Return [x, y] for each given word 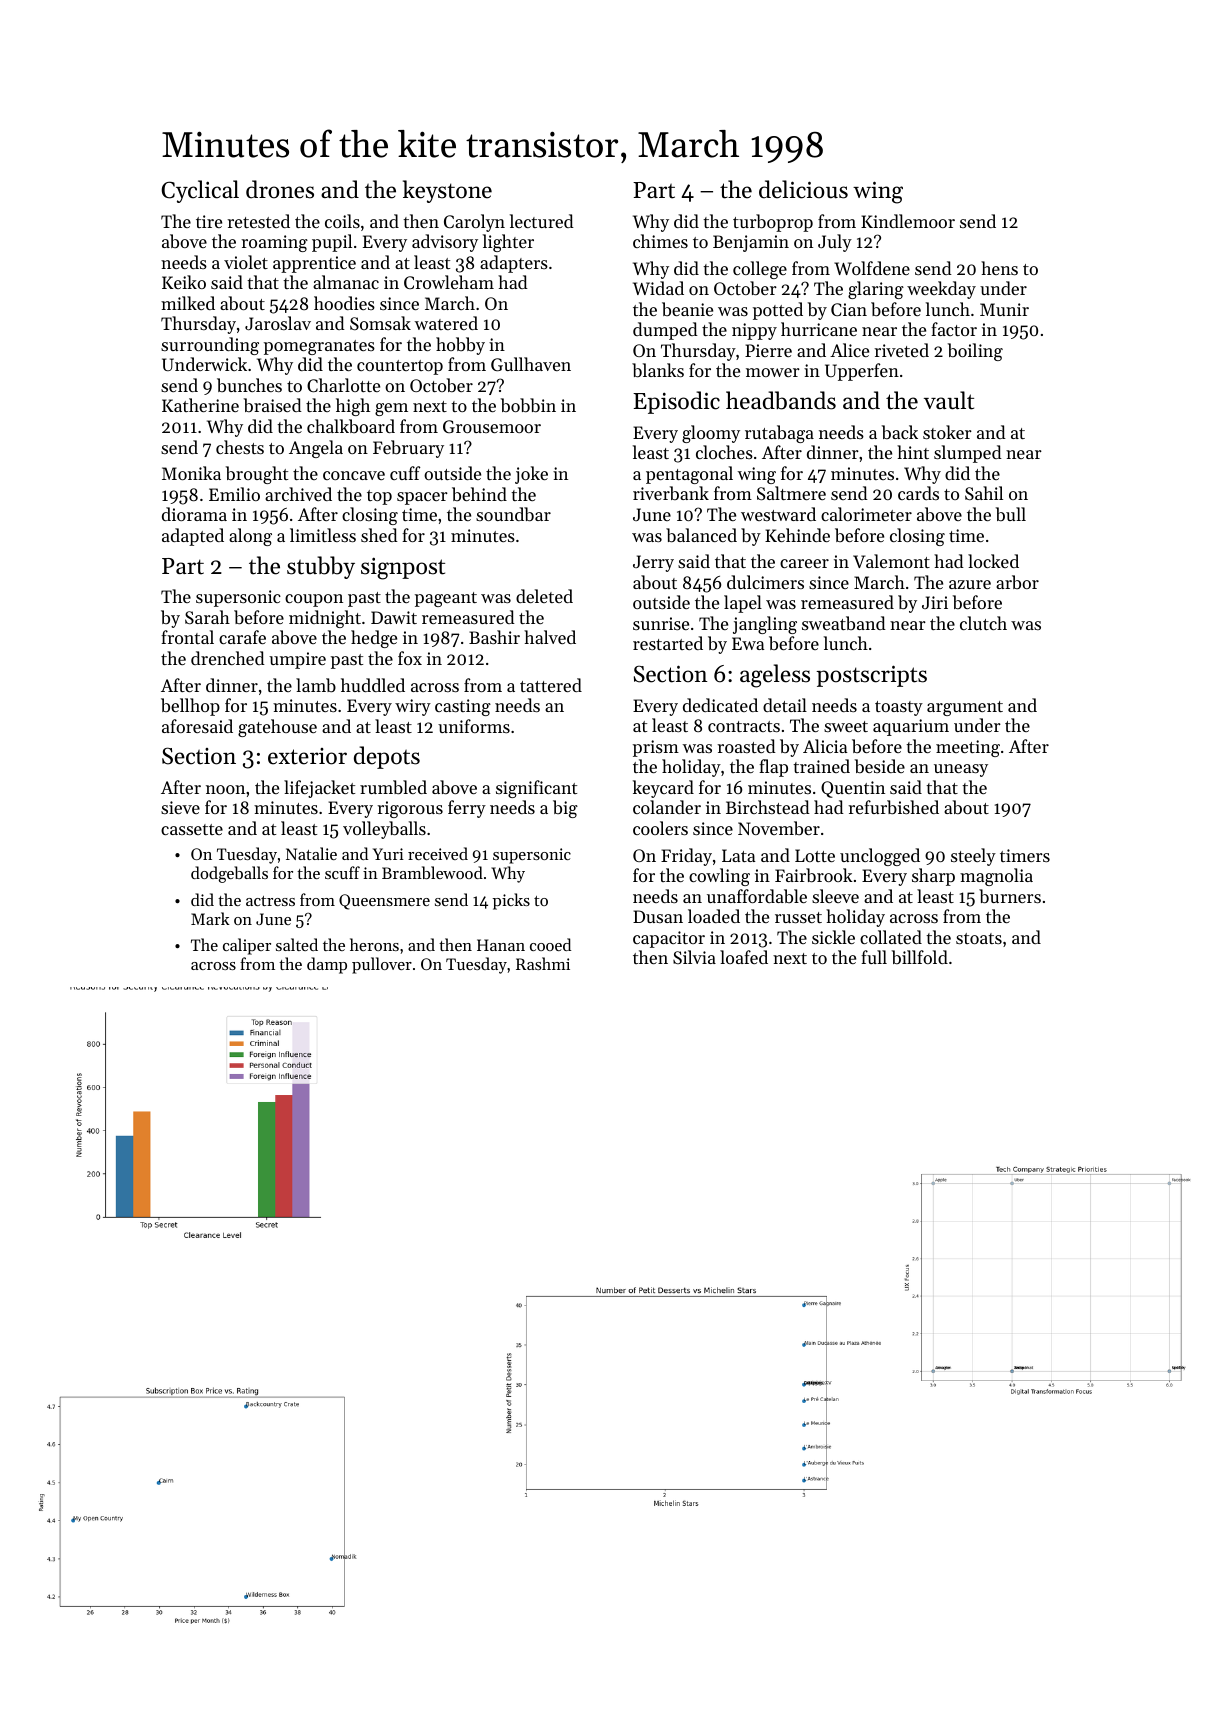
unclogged [880, 857]
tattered [551, 685]
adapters [514, 264]
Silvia [694, 957]
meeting [968, 748]
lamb [316, 685]
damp [327, 965]
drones [280, 189]
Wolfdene [872, 268]
